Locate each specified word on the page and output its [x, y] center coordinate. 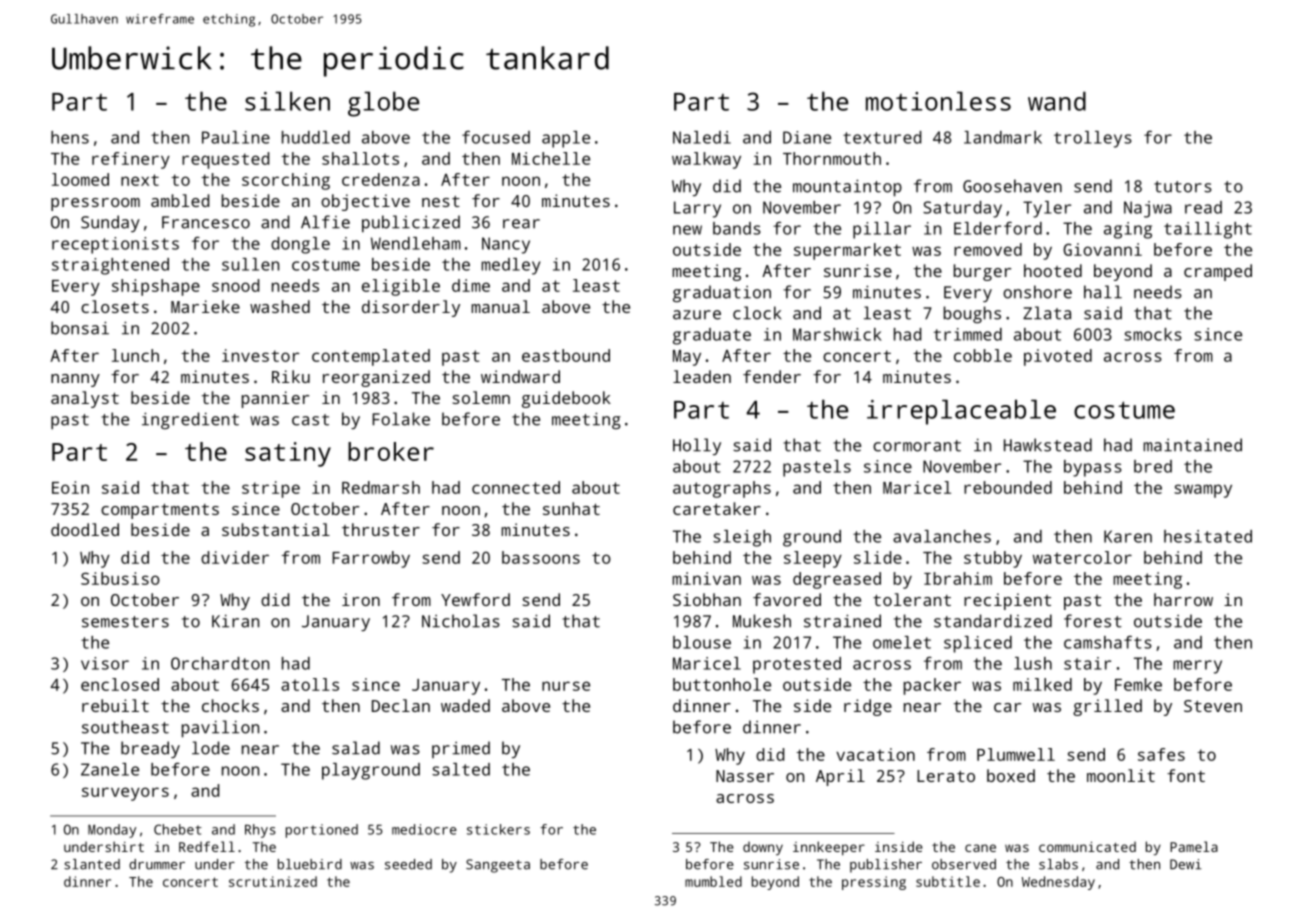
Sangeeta [498, 866]
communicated [1087, 846]
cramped [1218, 272]
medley [510, 266]
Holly [697, 446]
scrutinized [273, 881]
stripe [271, 489]
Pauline [236, 137]
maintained [1192, 445]
